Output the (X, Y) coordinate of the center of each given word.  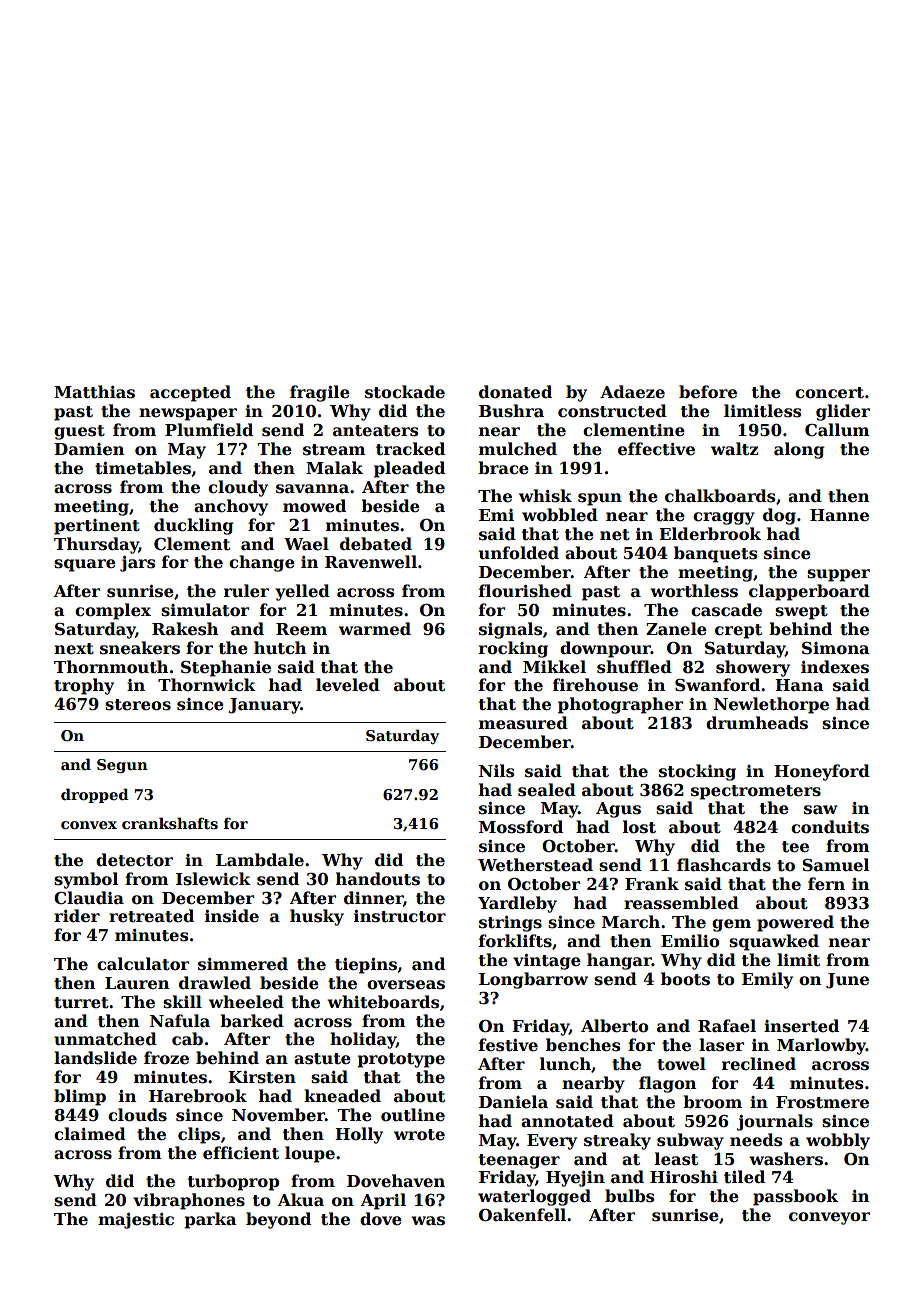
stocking (697, 772)
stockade (405, 392)
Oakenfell (522, 1215)
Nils (496, 771)
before (708, 392)
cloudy (238, 488)
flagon (667, 1084)
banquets (715, 554)
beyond (278, 1220)
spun (600, 499)
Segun (122, 766)
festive (508, 1045)
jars (137, 564)
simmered (243, 964)
